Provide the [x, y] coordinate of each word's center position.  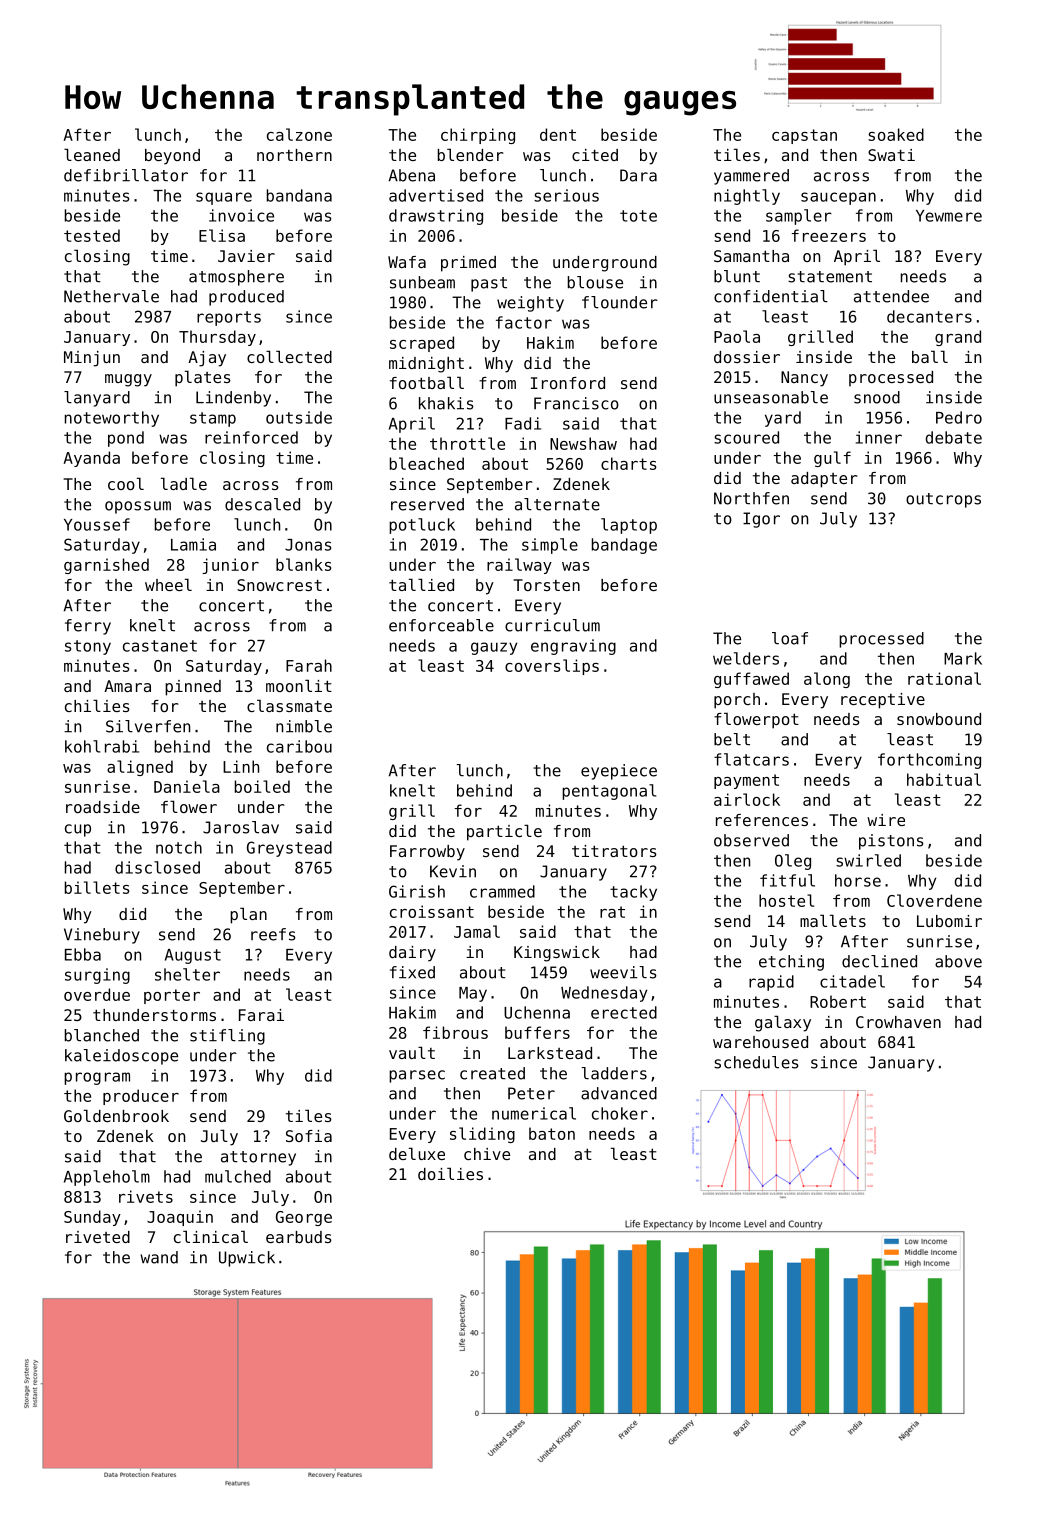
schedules [756, 1062]
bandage [624, 546]
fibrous [455, 1032]
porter [172, 996]
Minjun [92, 359]
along [827, 680]
